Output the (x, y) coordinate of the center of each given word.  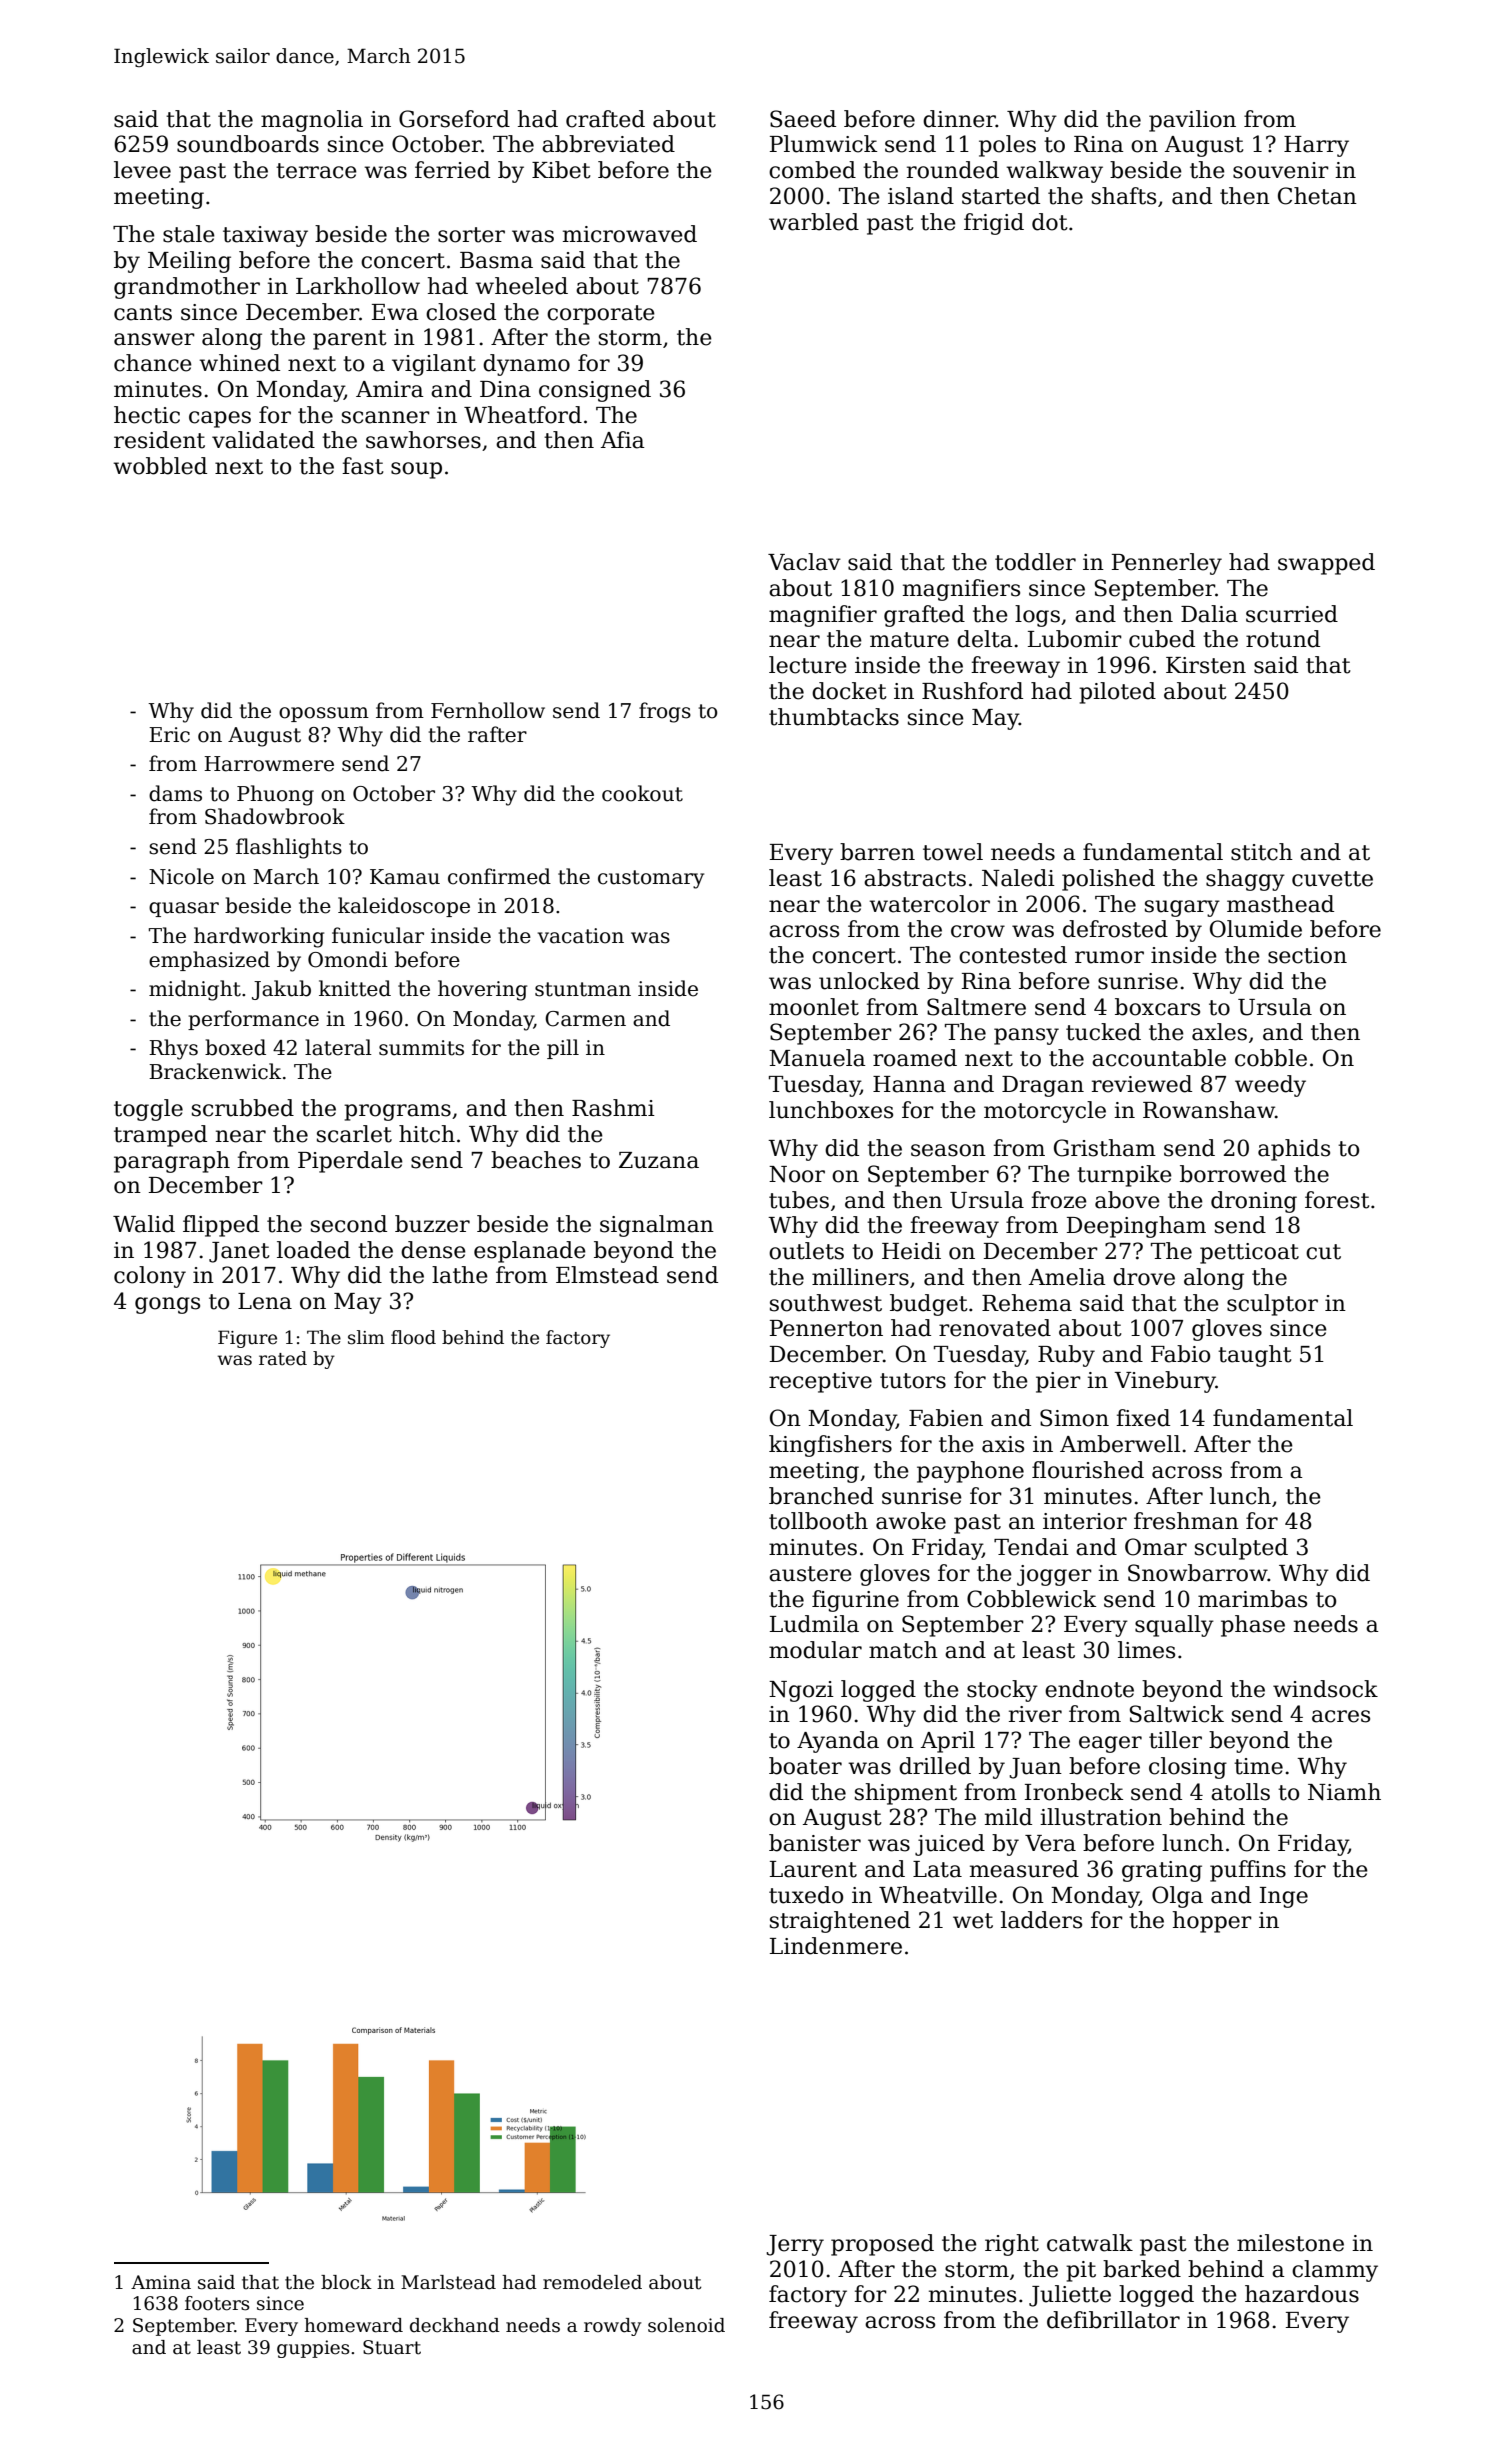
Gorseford (454, 119)
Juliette (1070, 2296)
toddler (1035, 562)
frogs (665, 712)
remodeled (592, 2282)
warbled (814, 222)
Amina (161, 2282)
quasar (184, 909)
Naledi (1018, 878)
